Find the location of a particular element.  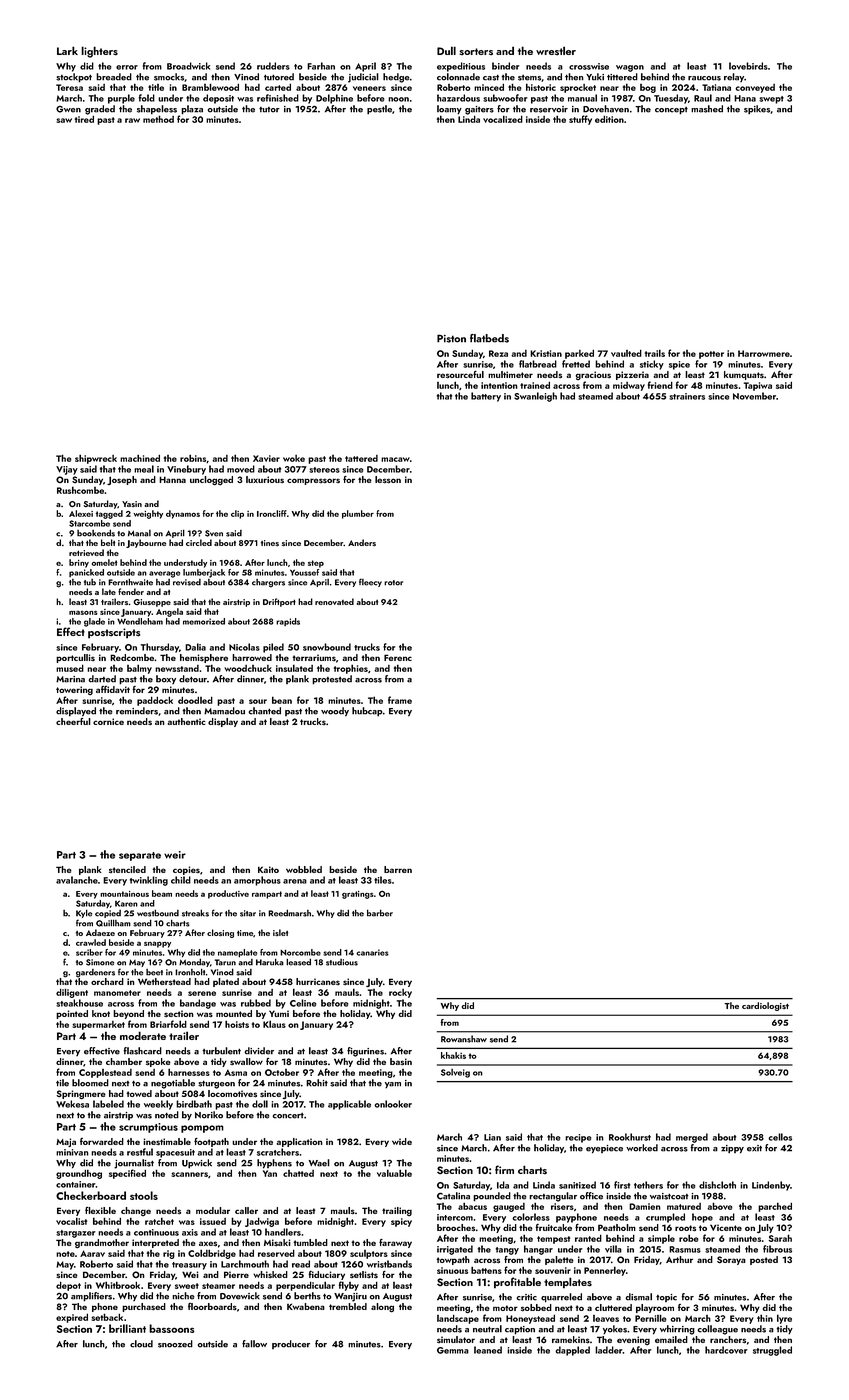

Broadwick is located at coordinates (188, 66).
